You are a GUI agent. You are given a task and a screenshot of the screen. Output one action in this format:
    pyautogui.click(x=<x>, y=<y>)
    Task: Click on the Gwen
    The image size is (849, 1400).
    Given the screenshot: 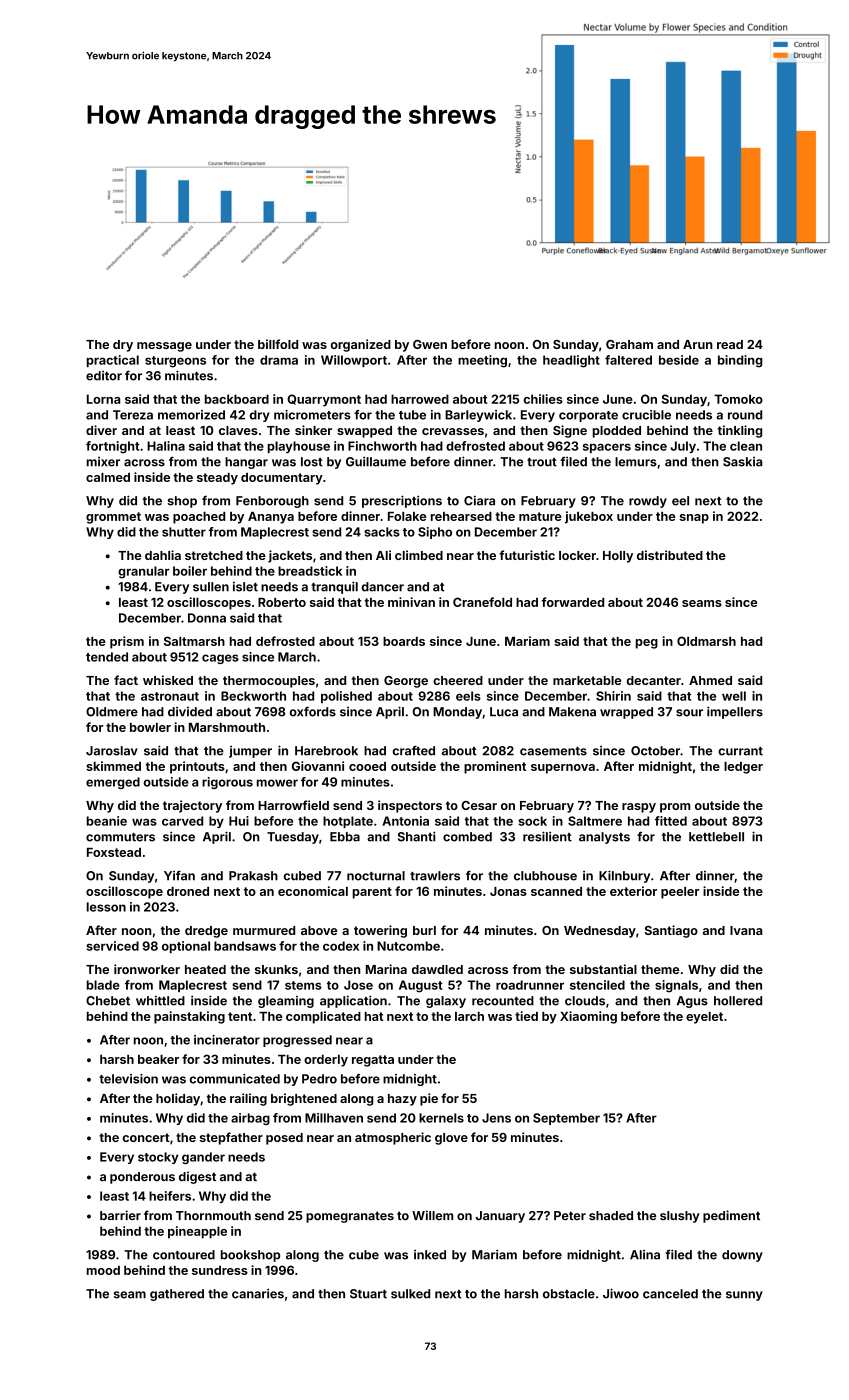 What is the action you would take?
    pyautogui.click(x=430, y=344)
